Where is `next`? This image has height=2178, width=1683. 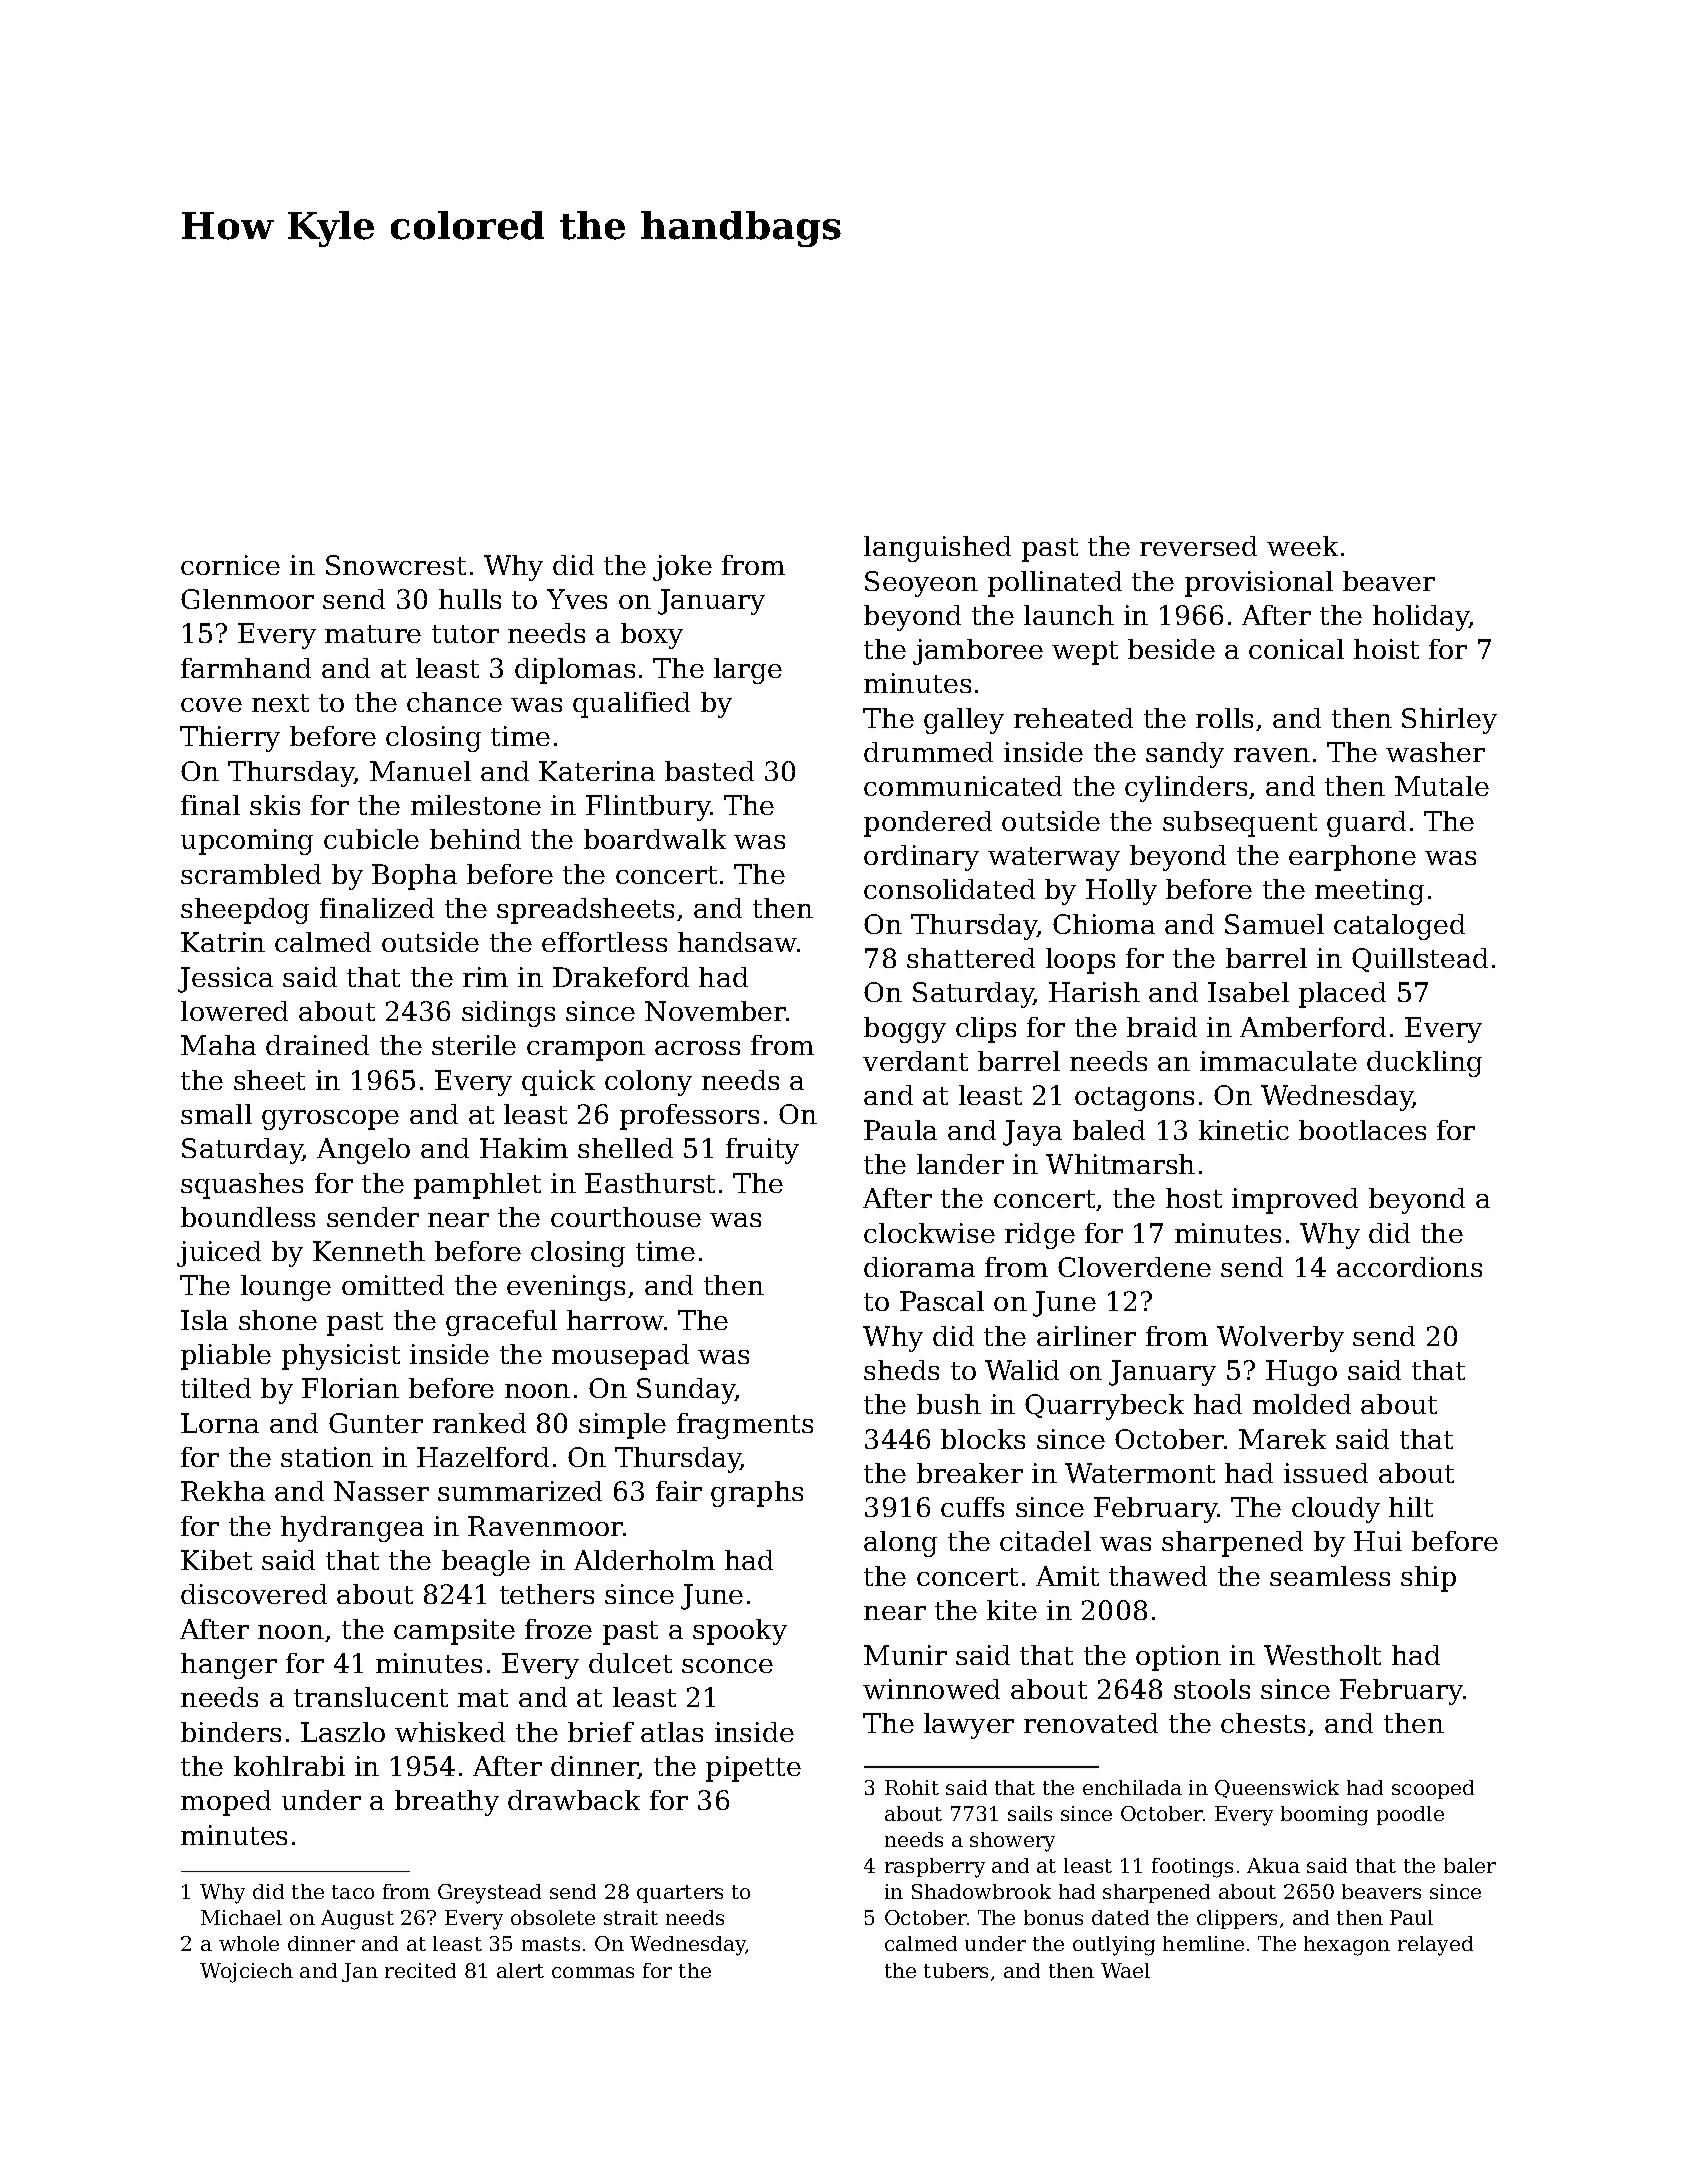
next is located at coordinates (280, 703).
